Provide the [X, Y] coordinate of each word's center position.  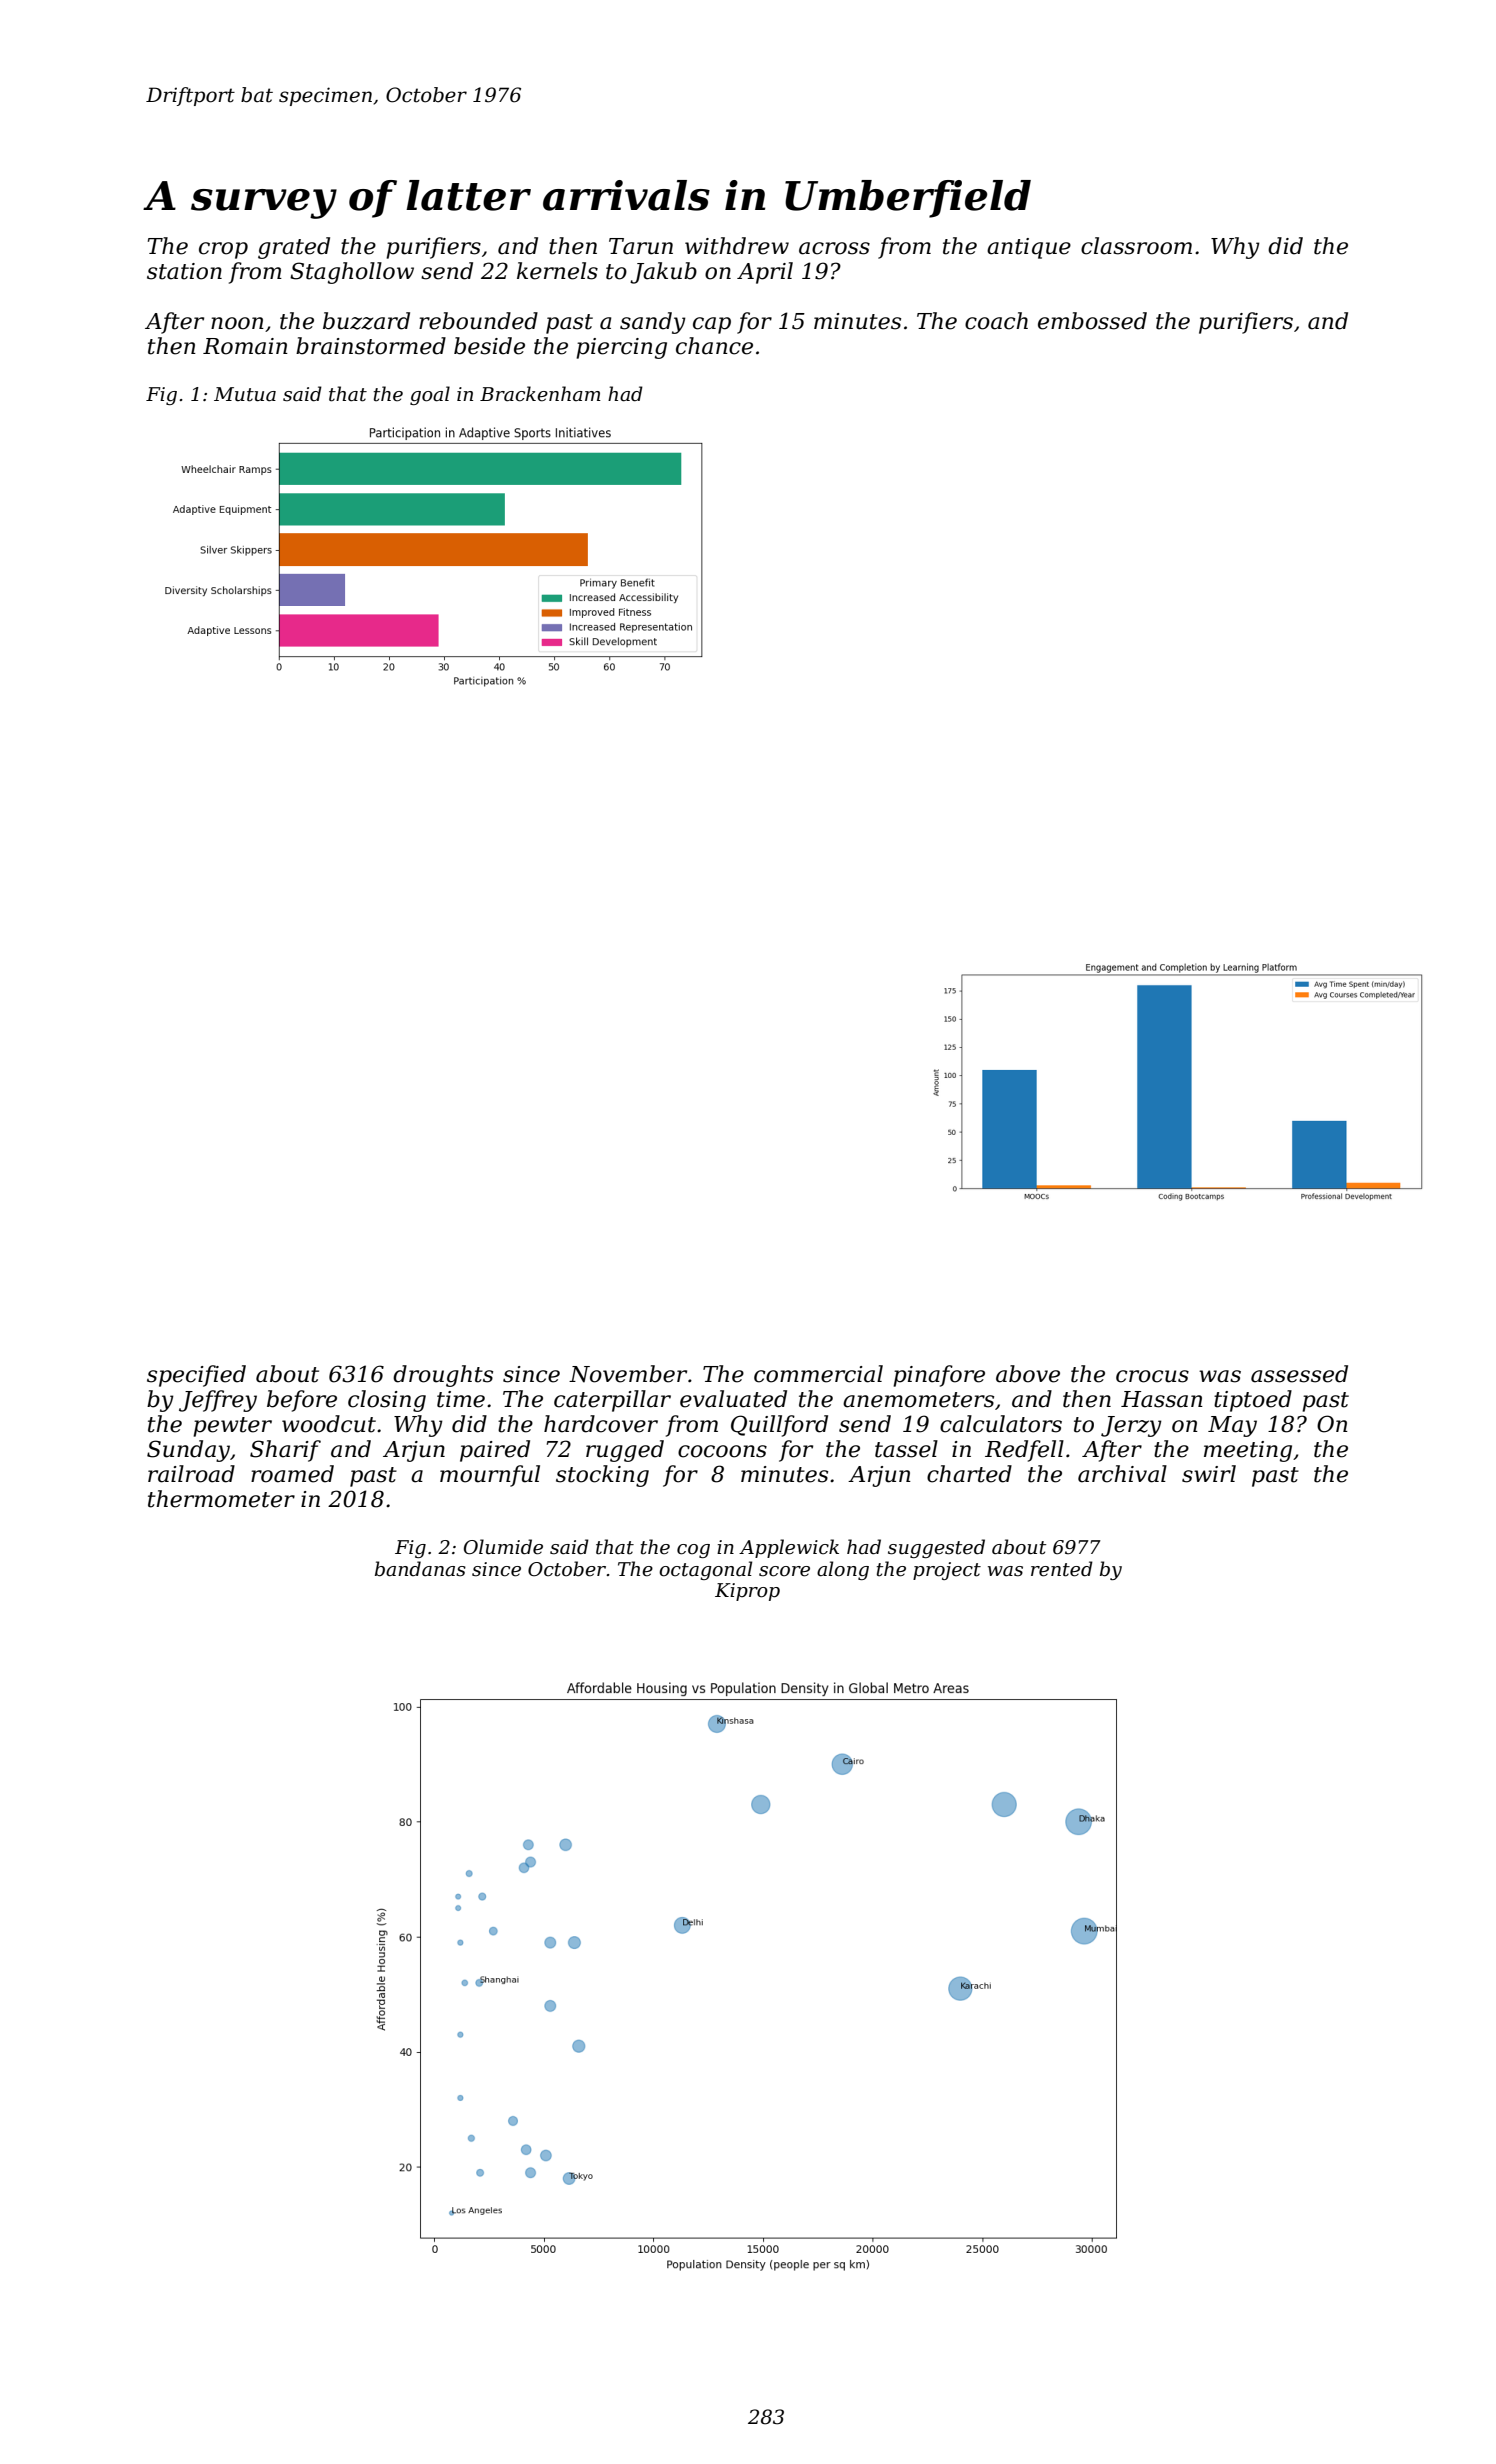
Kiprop [747, 1592]
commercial [818, 1374]
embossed [1092, 321]
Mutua [245, 394]
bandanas [420, 1569]
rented [1062, 1569]
